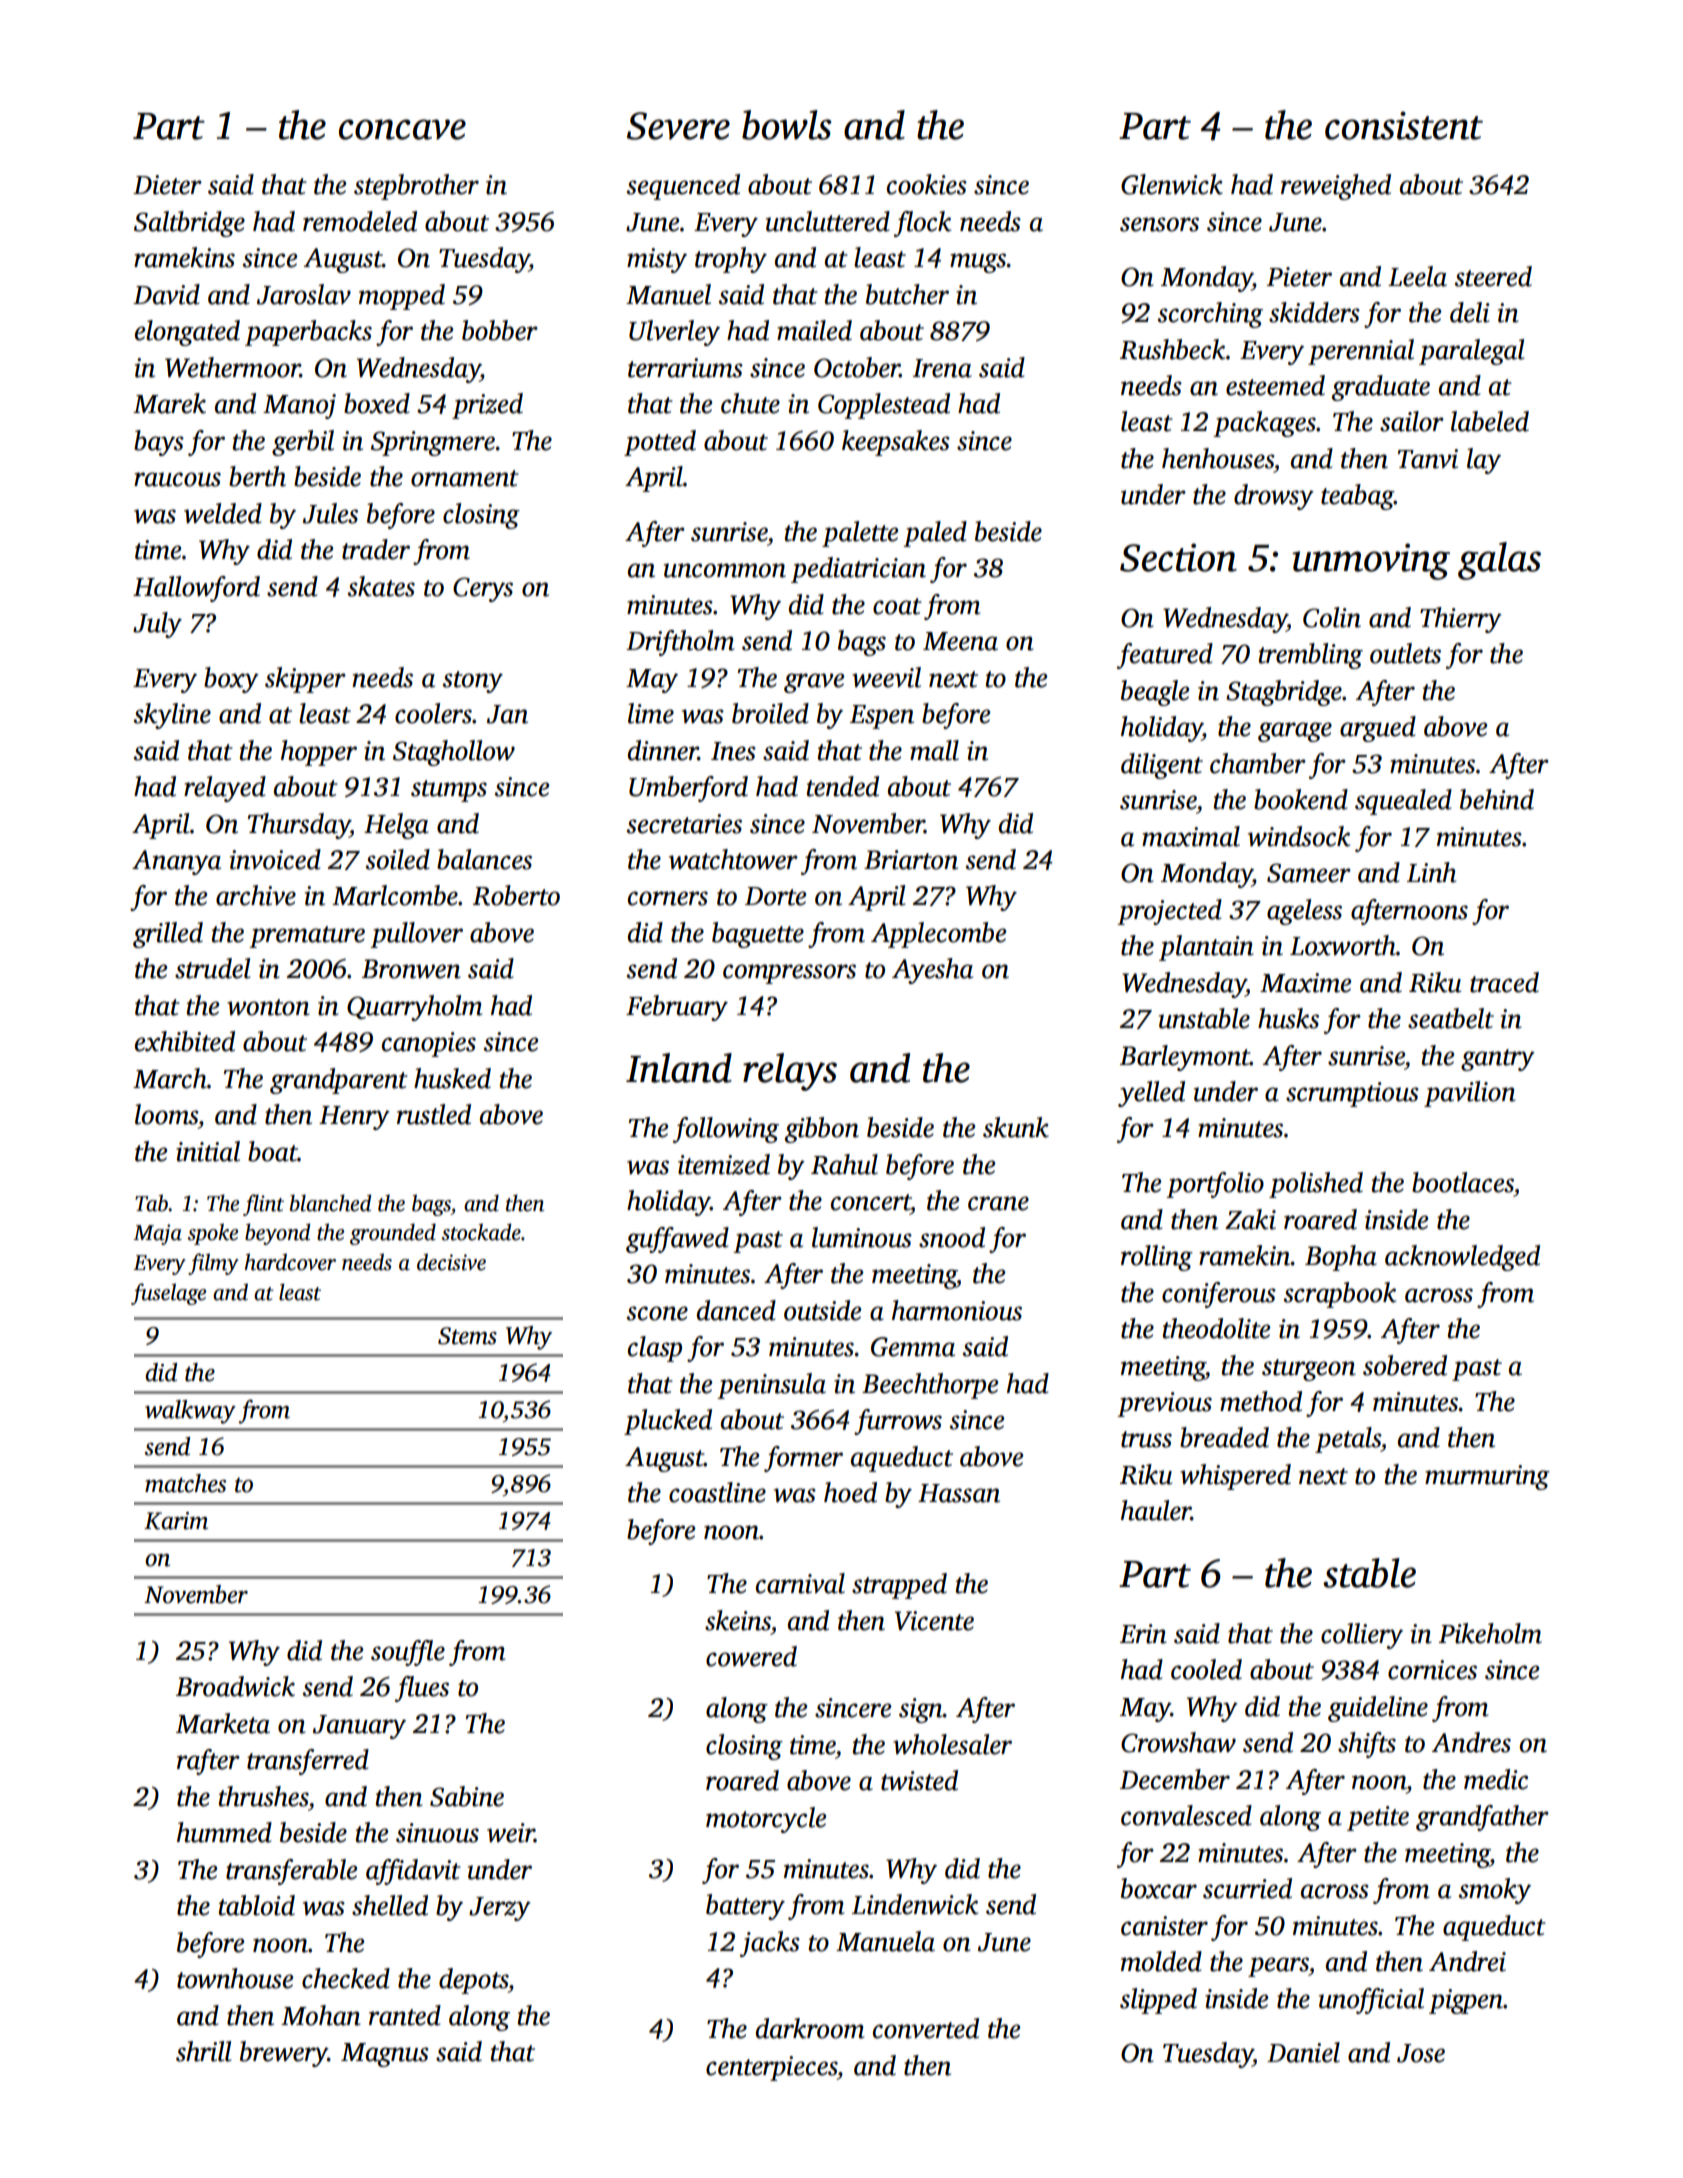 This screenshot has width=1683, height=2178. I want to click on David, so click(166, 294).
